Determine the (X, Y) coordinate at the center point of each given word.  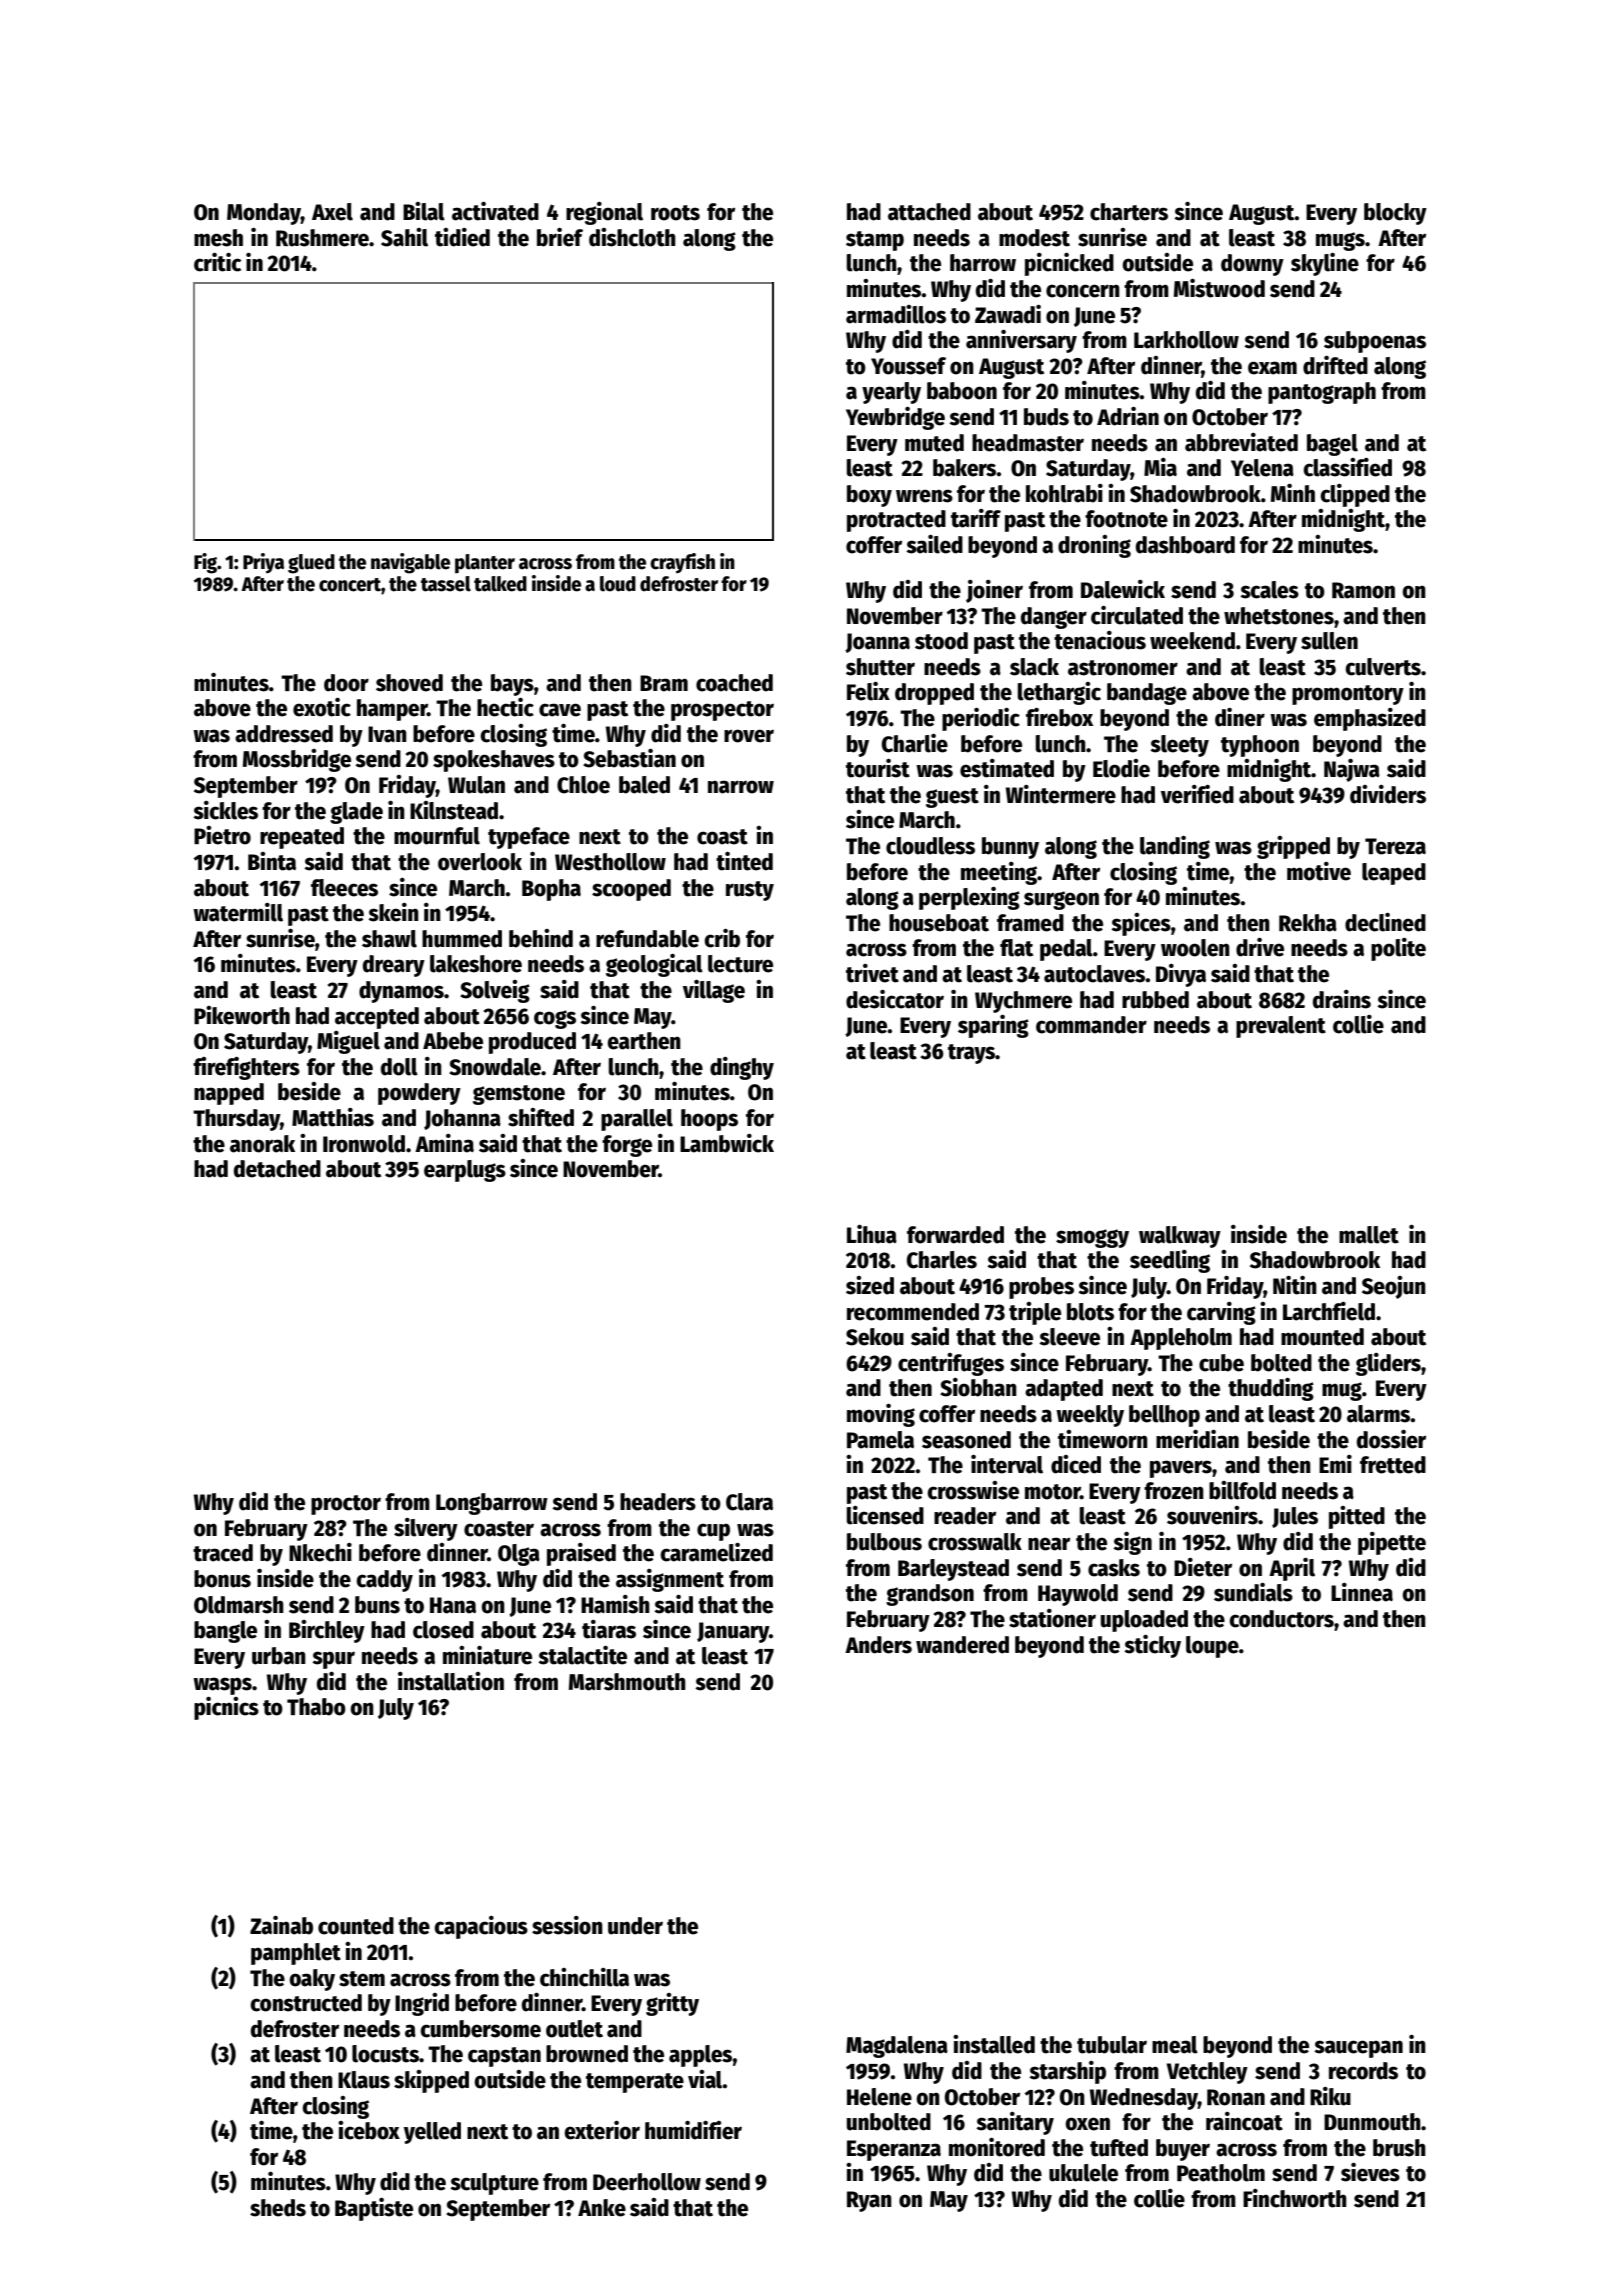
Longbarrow (492, 1504)
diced (1076, 1464)
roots (675, 213)
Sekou (875, 1337)
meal (1175, 2045)
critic (217, 262)
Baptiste (374, 2209)
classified (1347, 467)
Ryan (869, 2201)
